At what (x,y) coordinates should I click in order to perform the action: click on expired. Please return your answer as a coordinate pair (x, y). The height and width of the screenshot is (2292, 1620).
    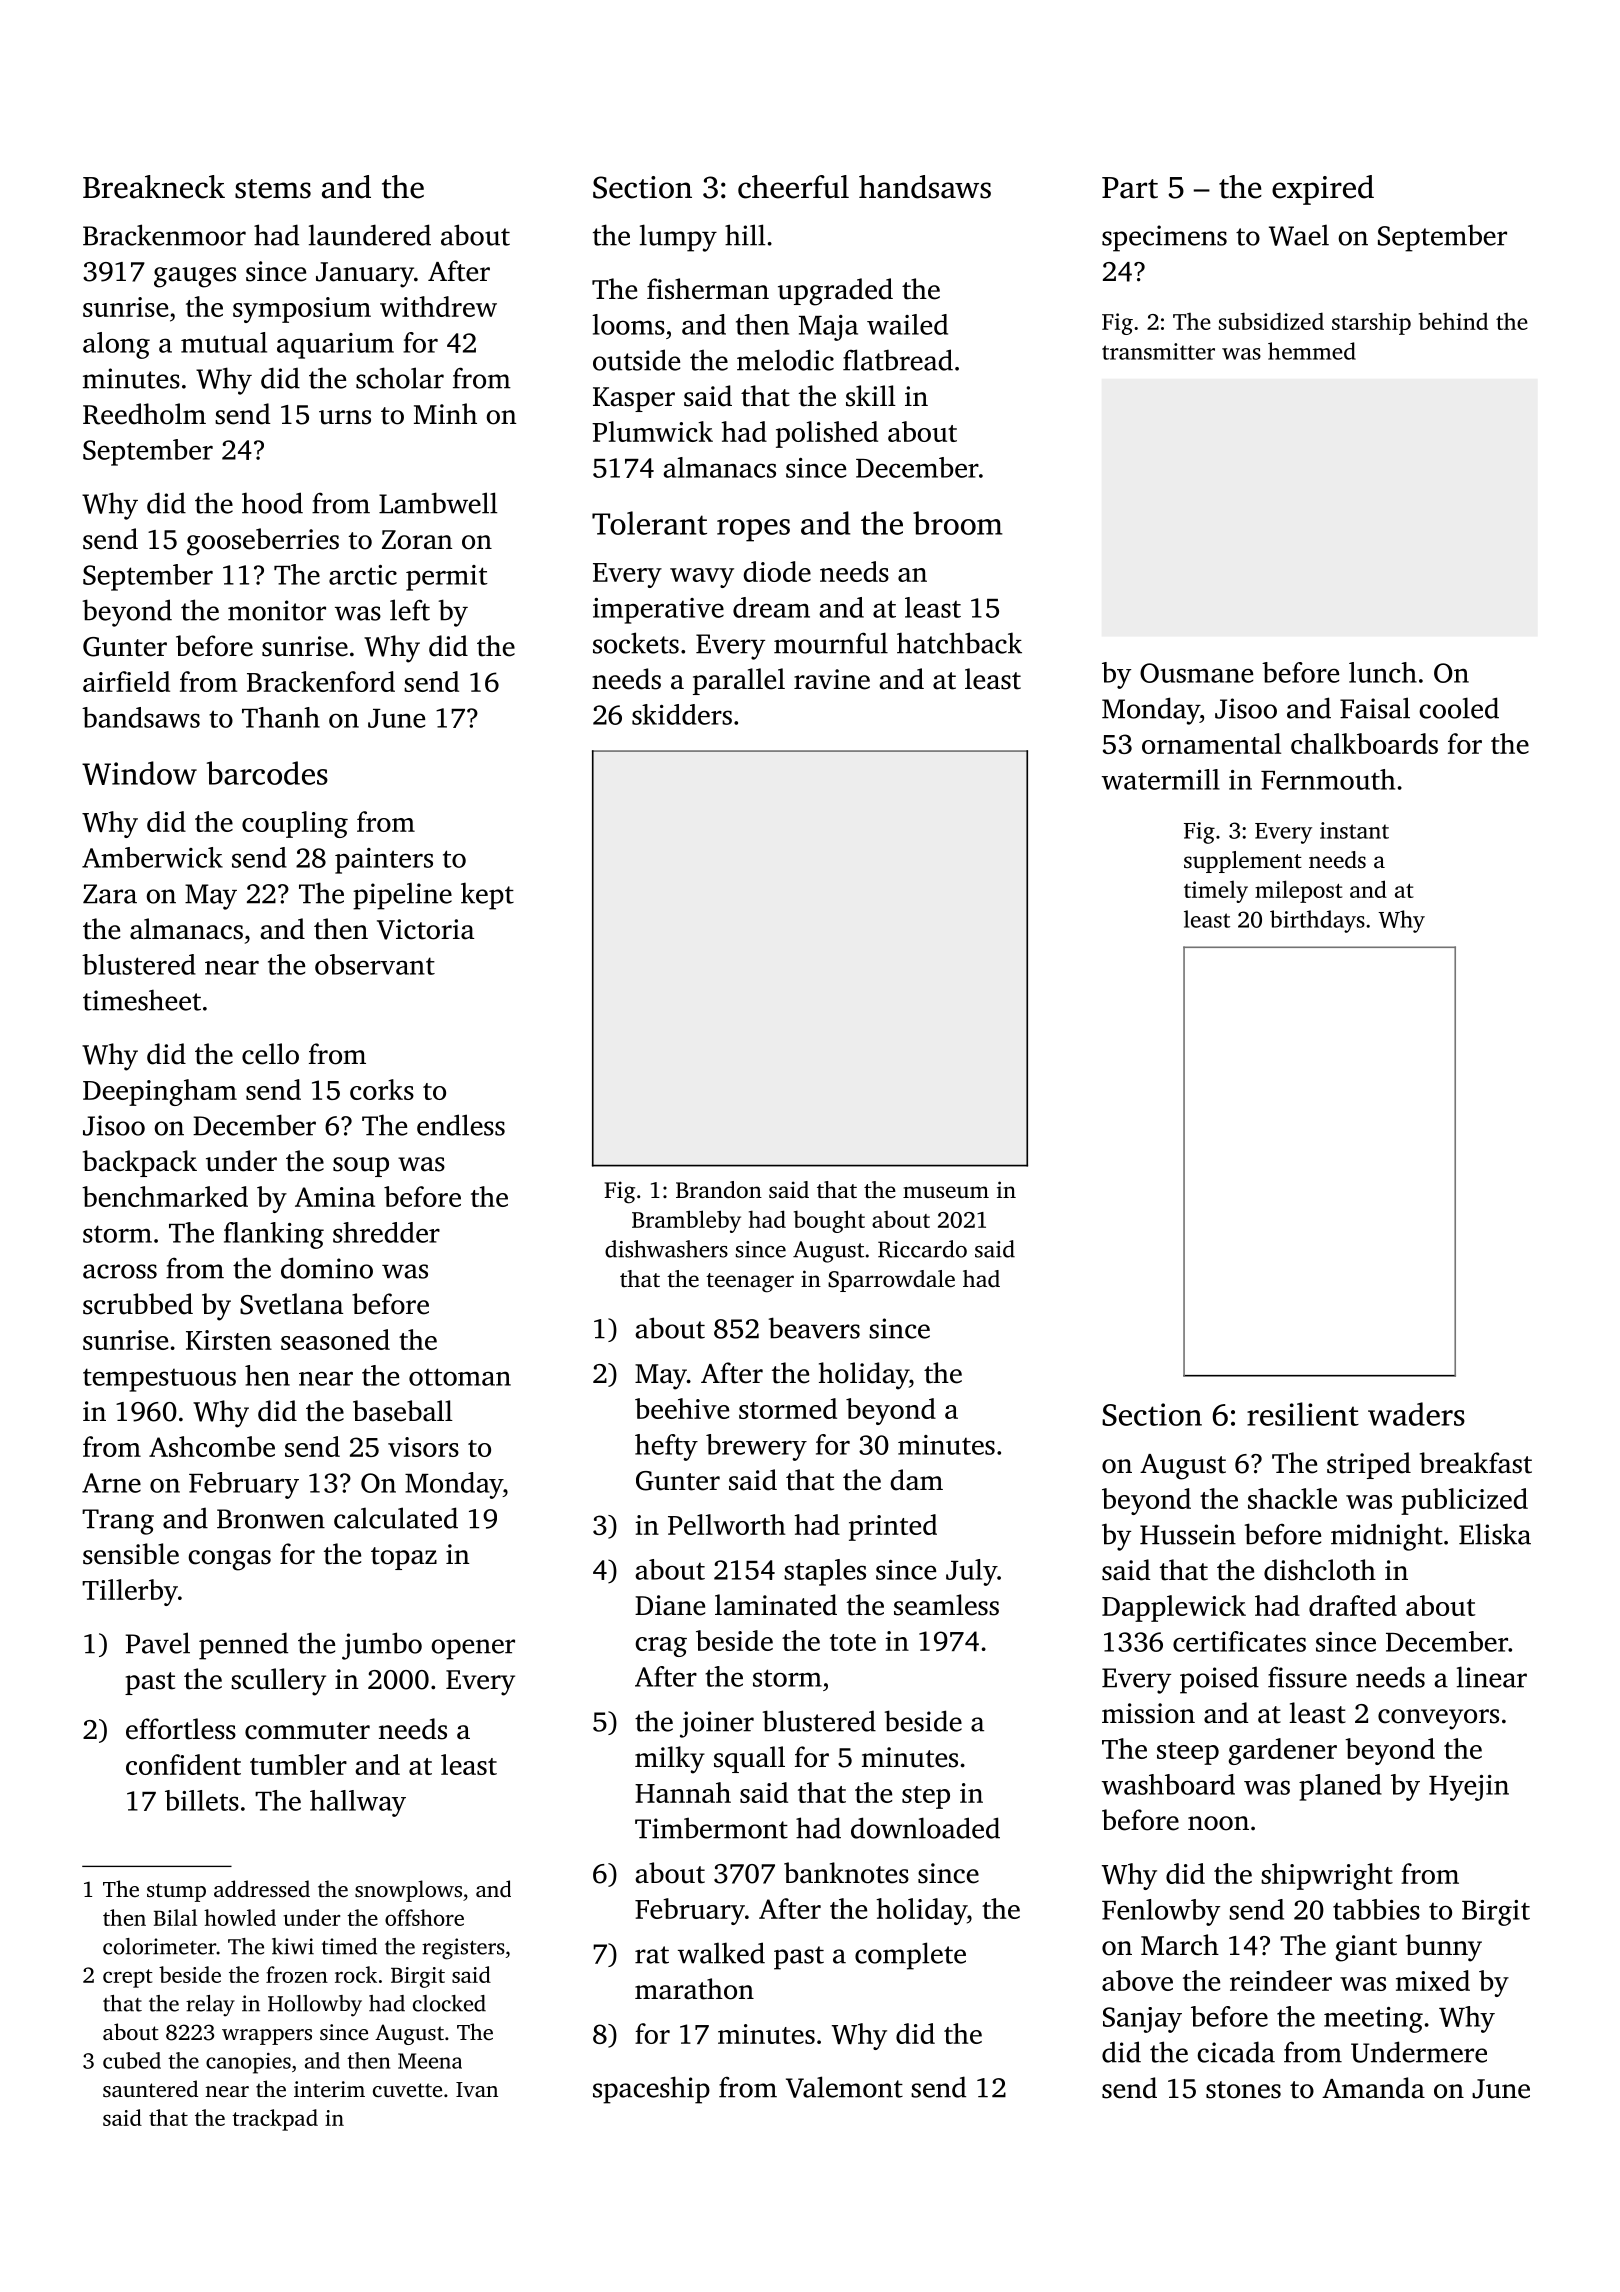
    Looking at the image, I should click on (1323, 190).
